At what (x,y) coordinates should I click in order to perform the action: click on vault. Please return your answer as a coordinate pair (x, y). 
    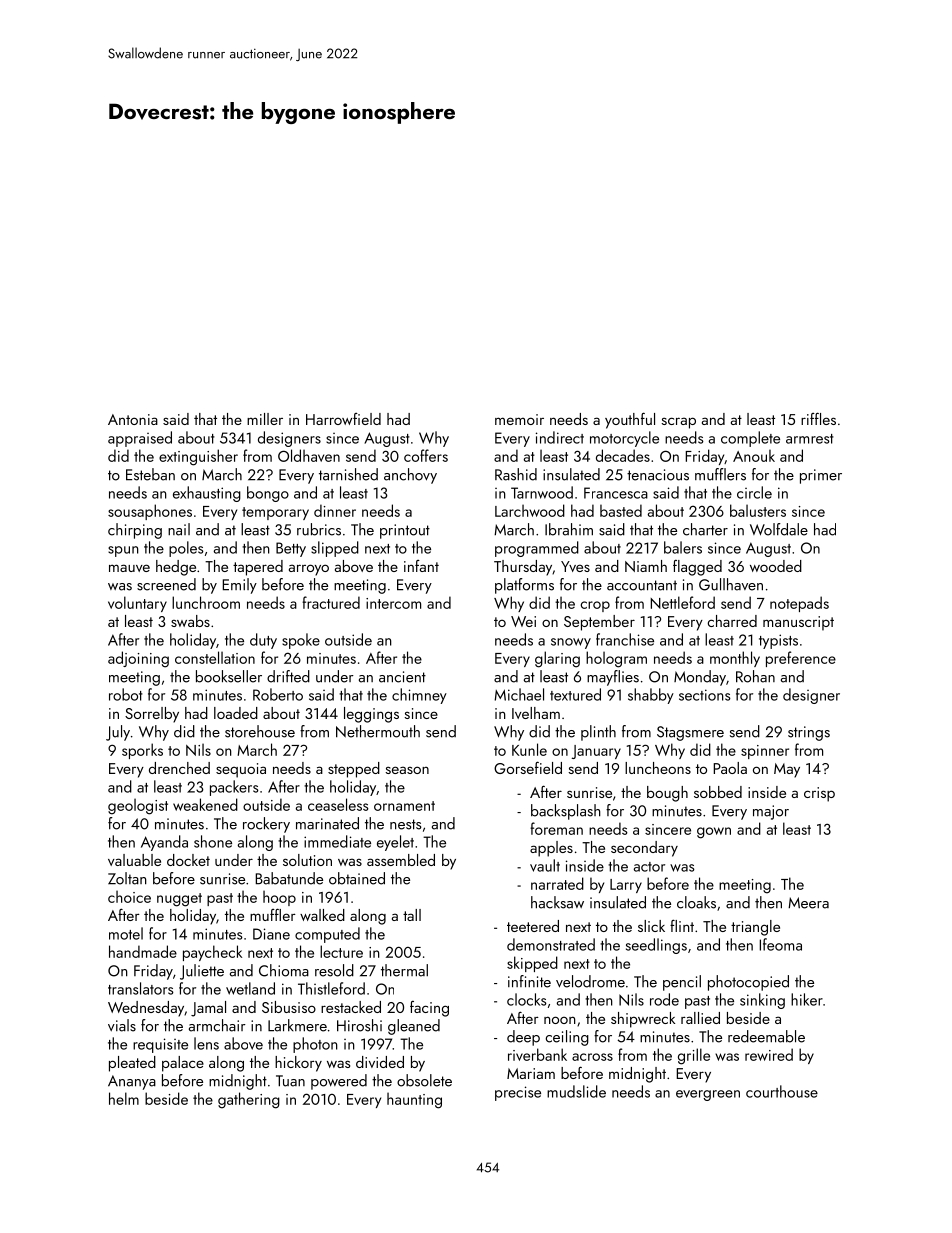
    Looking at the image, I should click on (545, 865).
